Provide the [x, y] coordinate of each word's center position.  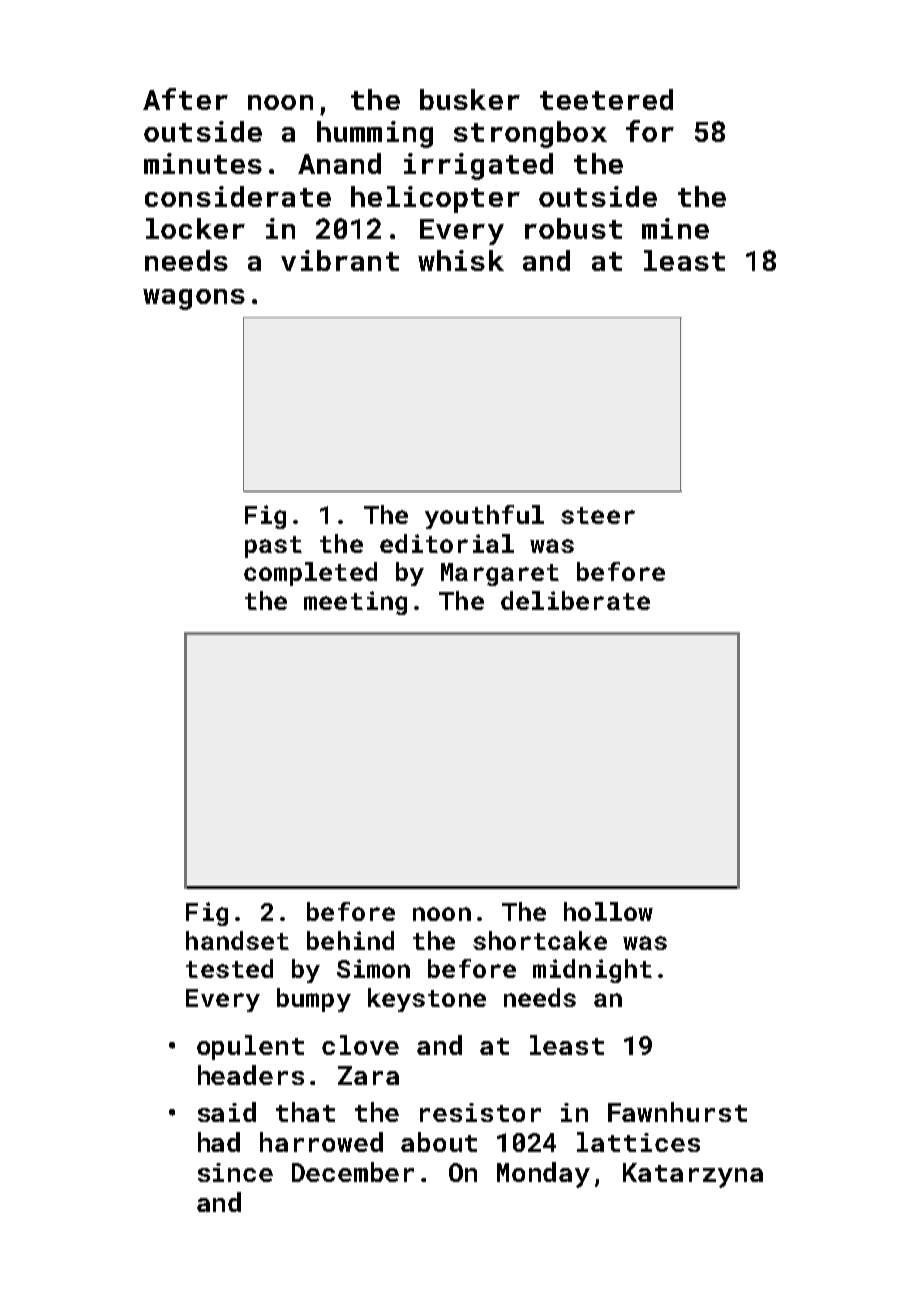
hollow [608, 911]
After [185, 99]
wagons [194, 299]
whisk [461, 260]
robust [573, 228]
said [227, 1112]
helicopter [435, 199]
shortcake [540, 940]
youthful [484, 517]
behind [350, 940]
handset [237, 940]
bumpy [314, 1000]
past [273, 547]
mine [675, 228]
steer [598, 515]
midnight [592, 971]
